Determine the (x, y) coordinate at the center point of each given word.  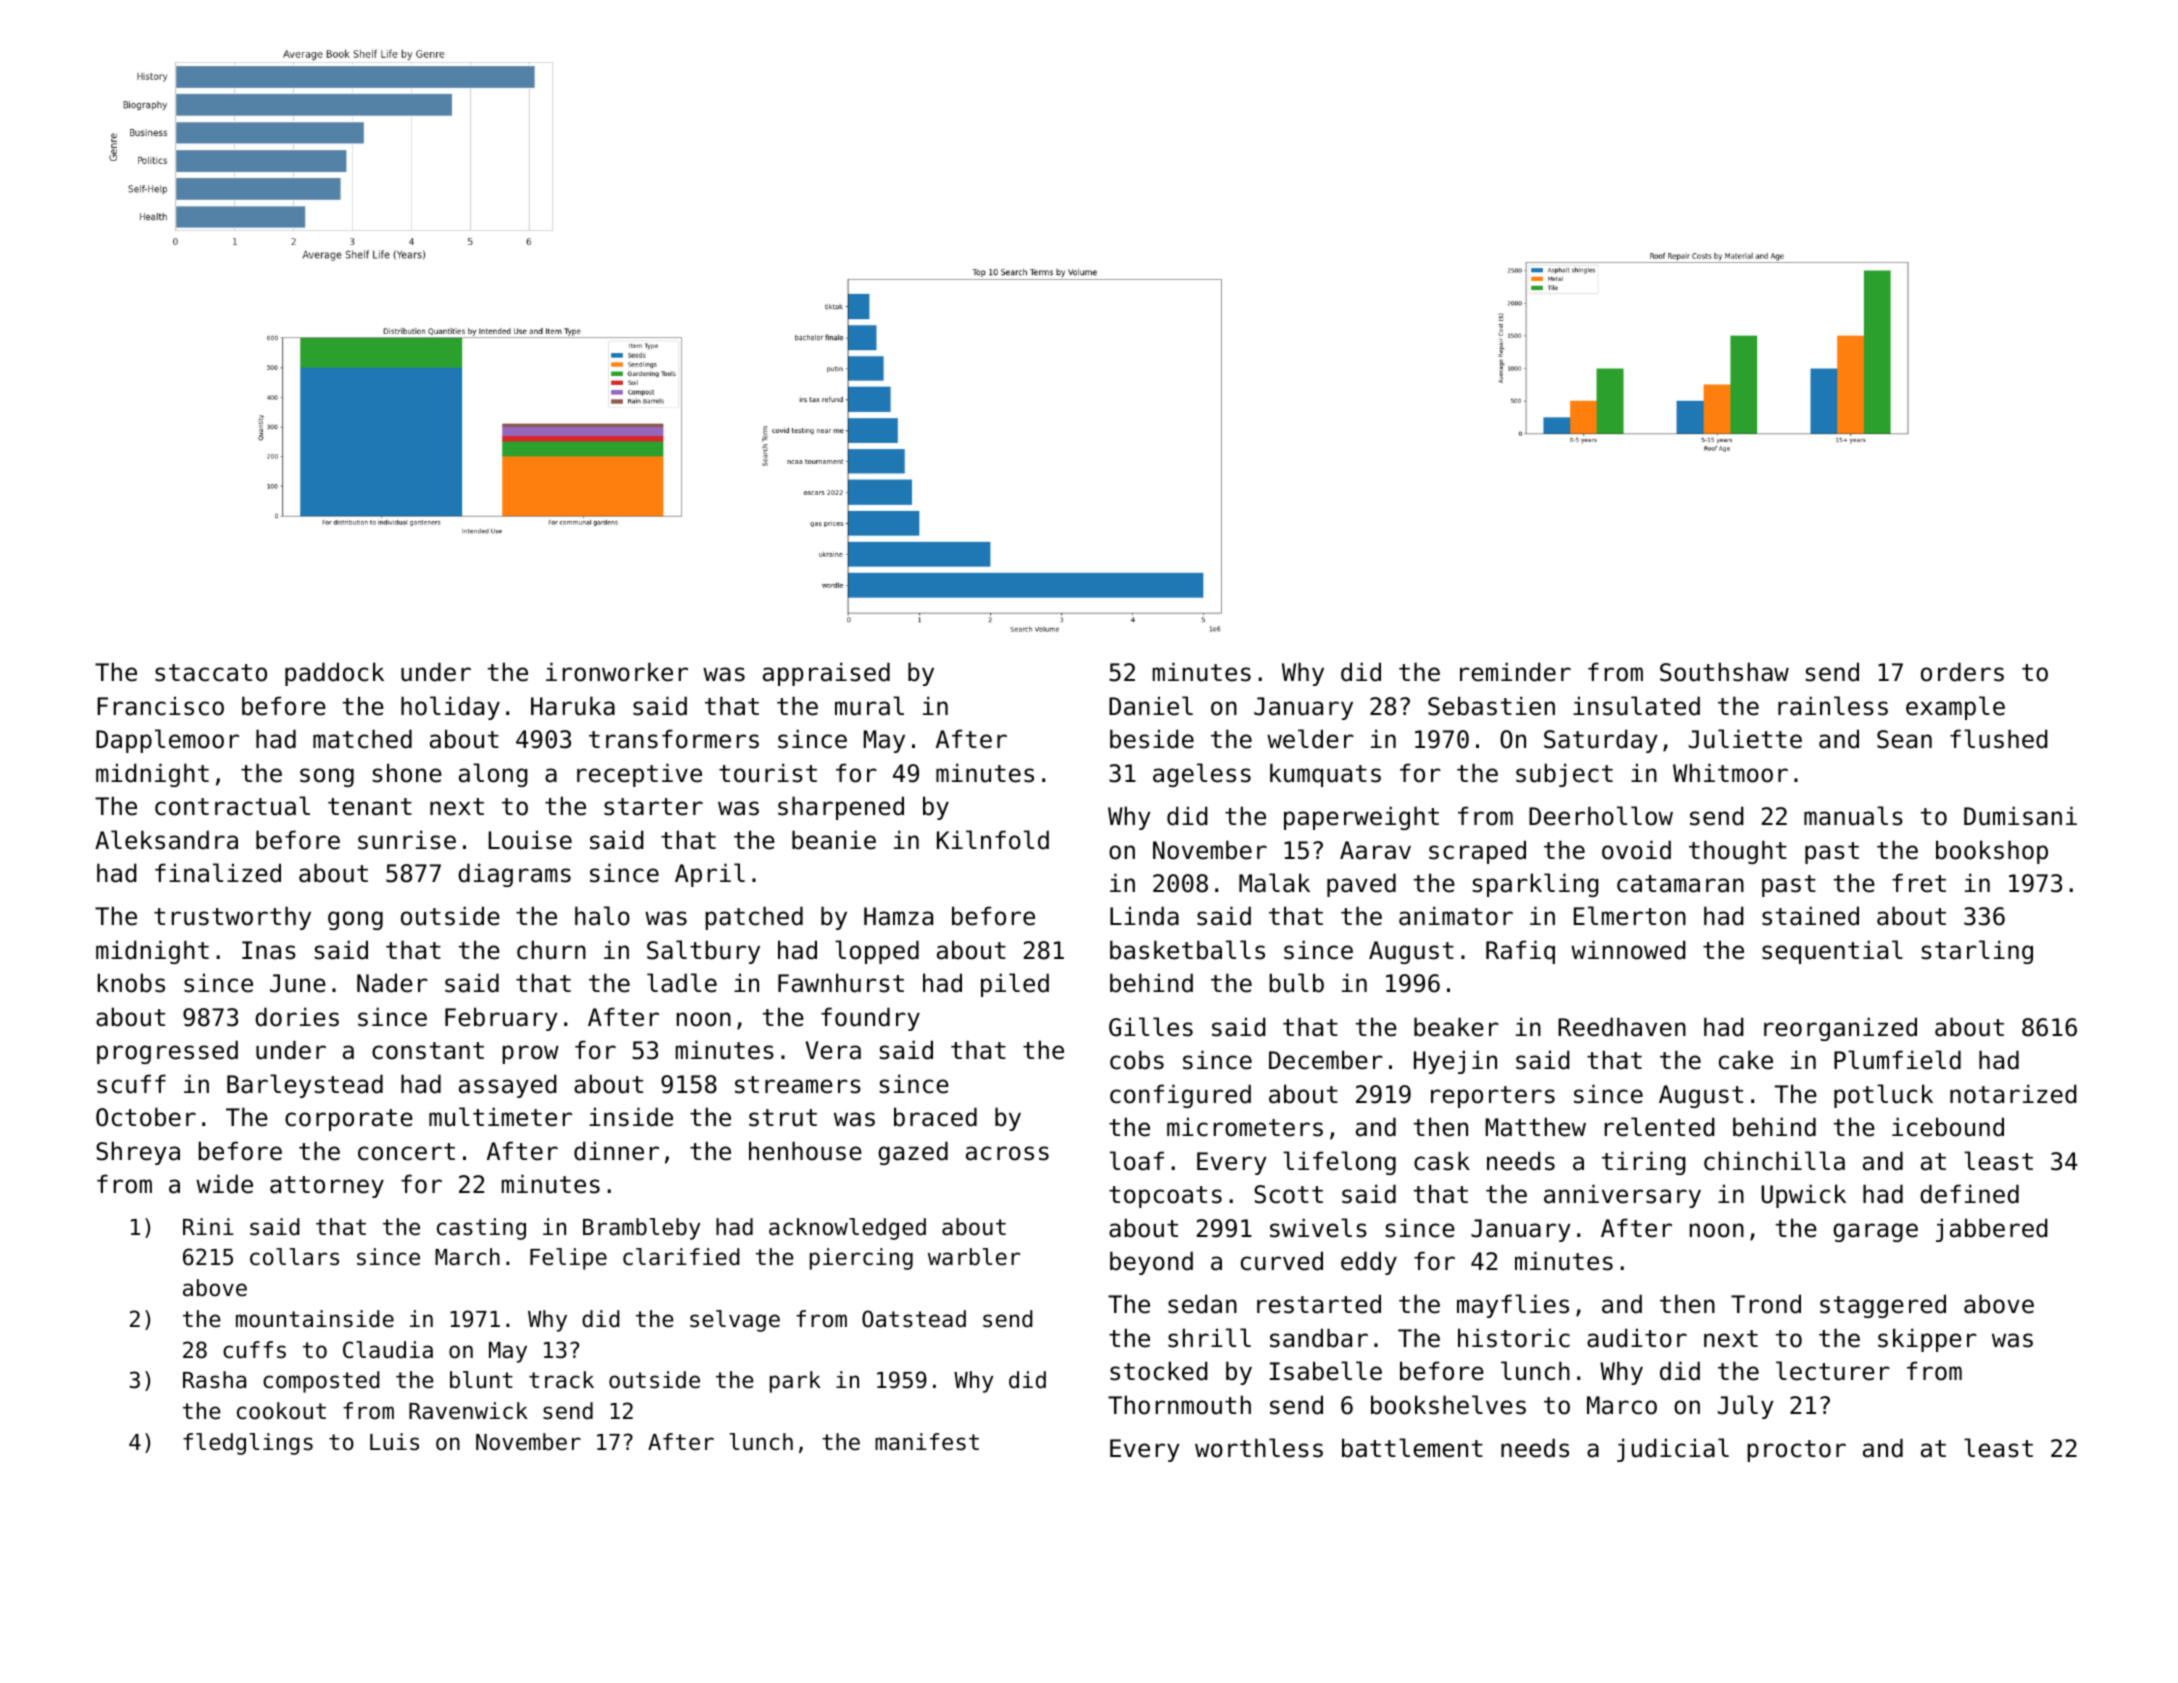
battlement (1412, 1448)
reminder (1515, 672)
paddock (334, 674)
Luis (394, 1442)
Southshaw (1724, 672)
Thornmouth (1179, 1405)
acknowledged (847, 1229)
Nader (392, 983)
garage (1875, 1232)
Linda (1144, 916)
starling (1977, 952)
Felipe (568, 1259)
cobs (1137, 1060)
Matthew (1536, 1127)
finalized (218, 873)
